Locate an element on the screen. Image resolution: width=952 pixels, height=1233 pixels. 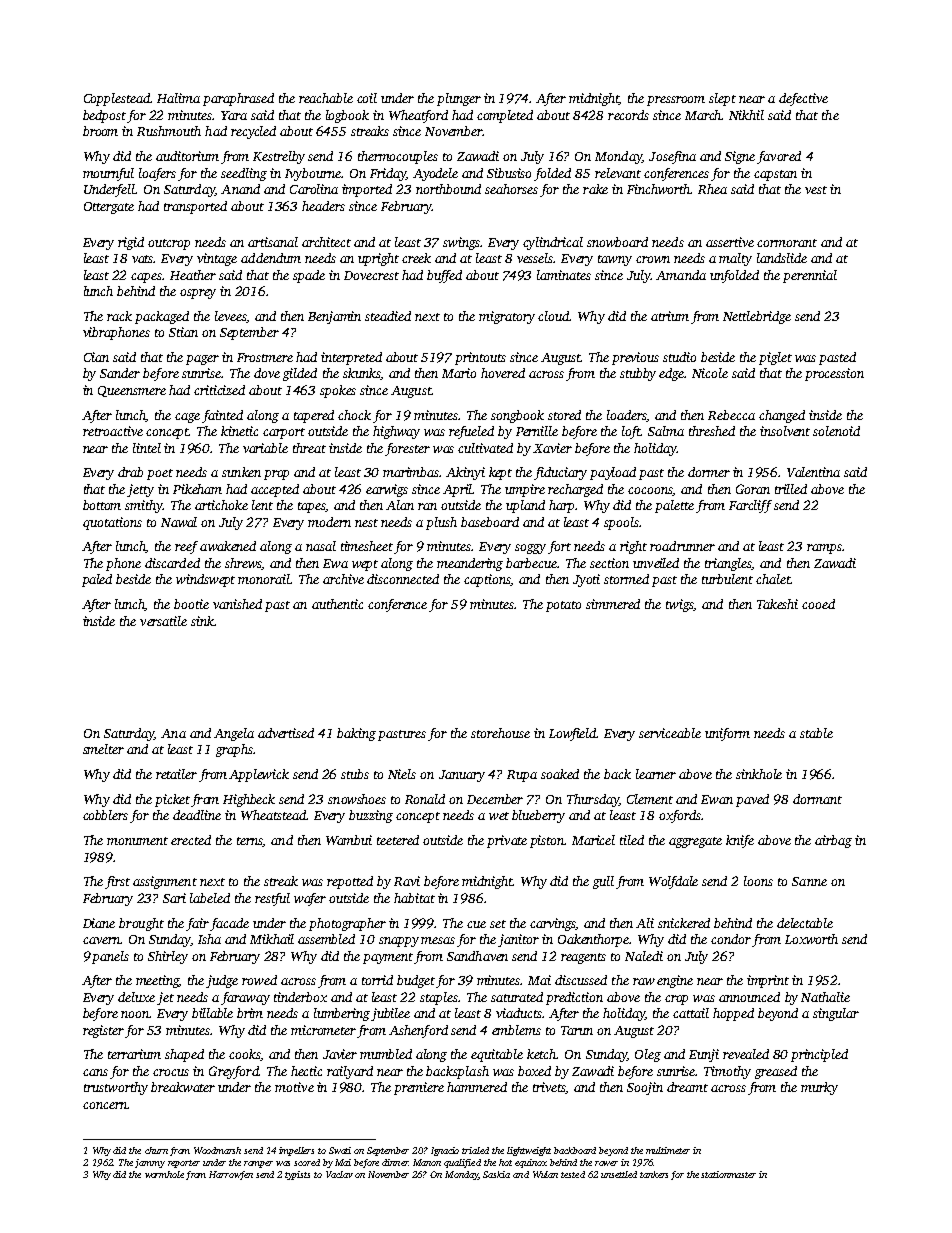
billable is located at coordinates (212, 1013).
